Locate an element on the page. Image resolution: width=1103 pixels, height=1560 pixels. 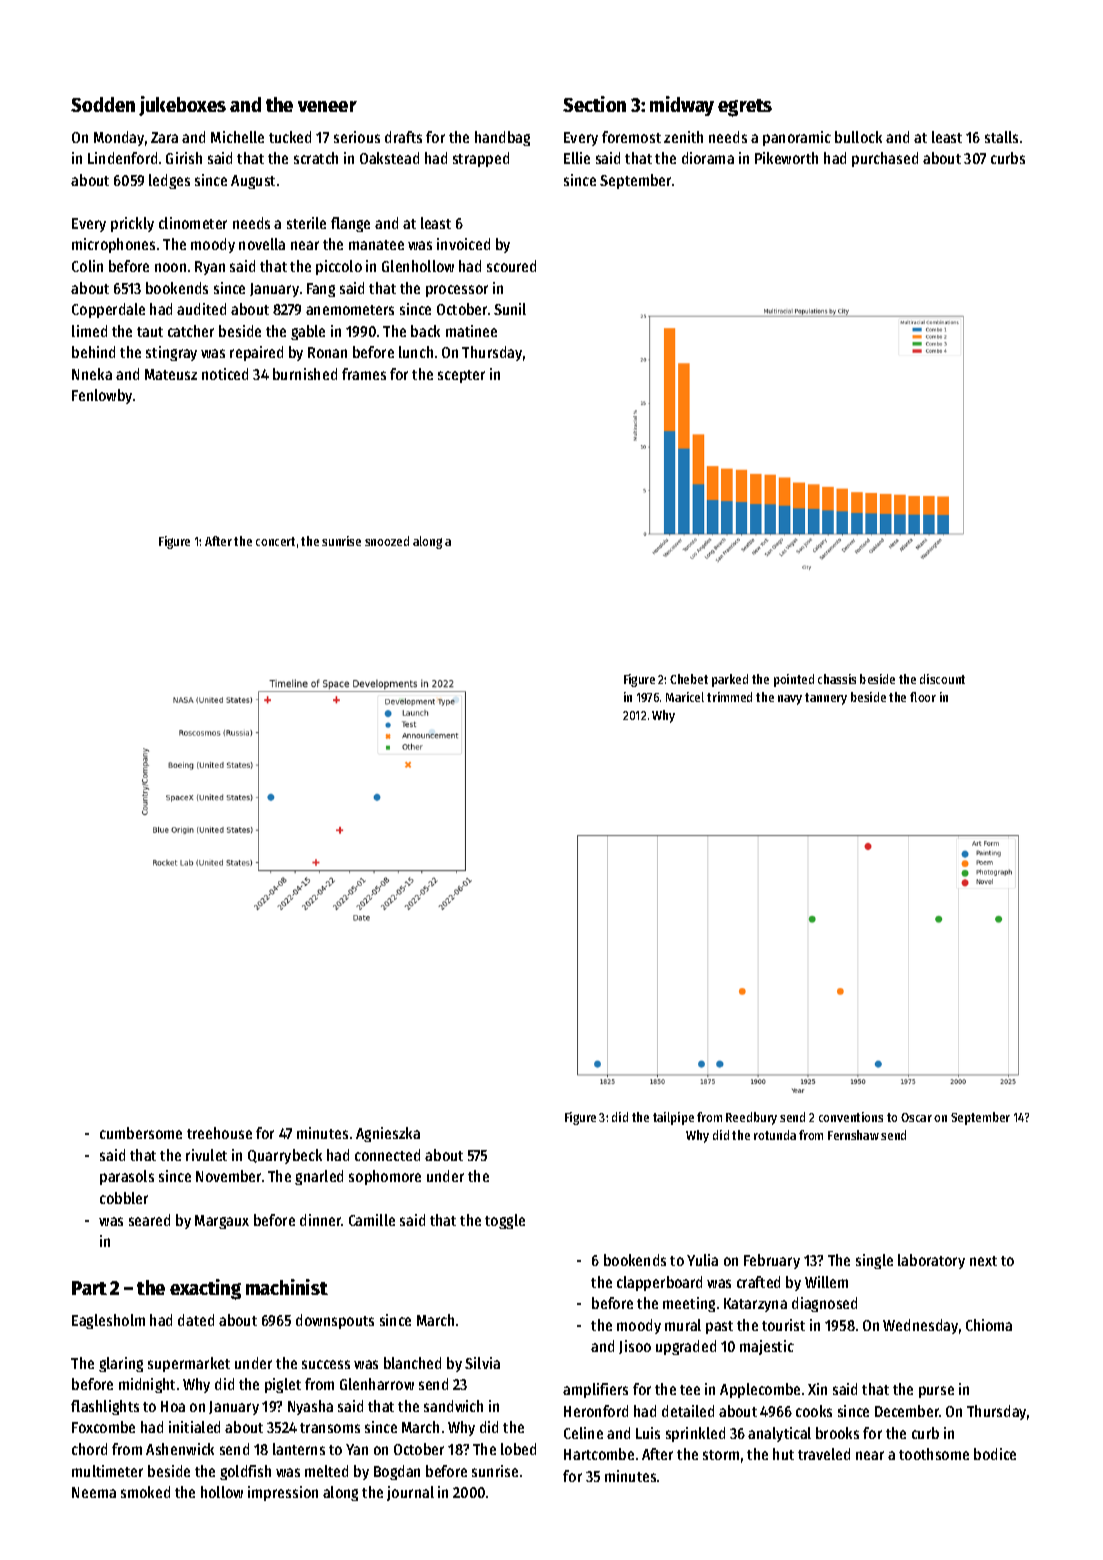
Sodden is located at coordinates (103, 104).
